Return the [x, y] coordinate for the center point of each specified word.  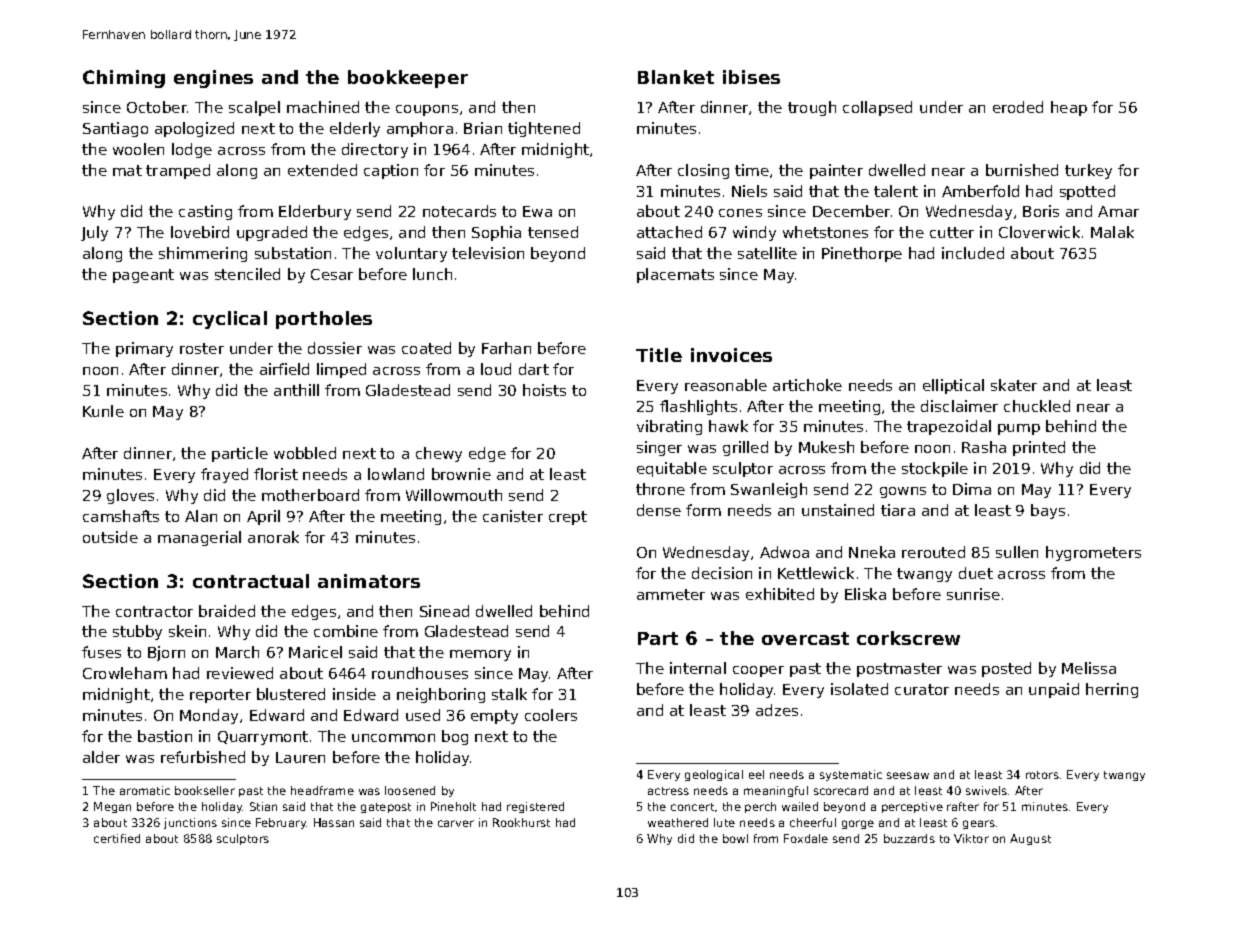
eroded [1018, 107]
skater [1014, 385]
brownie [461, 474]
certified [117, 838]
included [973, 253]
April [263, 517]
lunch [432, 274]
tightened [544, 129]
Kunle [103, 411]
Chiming [124, 79]
